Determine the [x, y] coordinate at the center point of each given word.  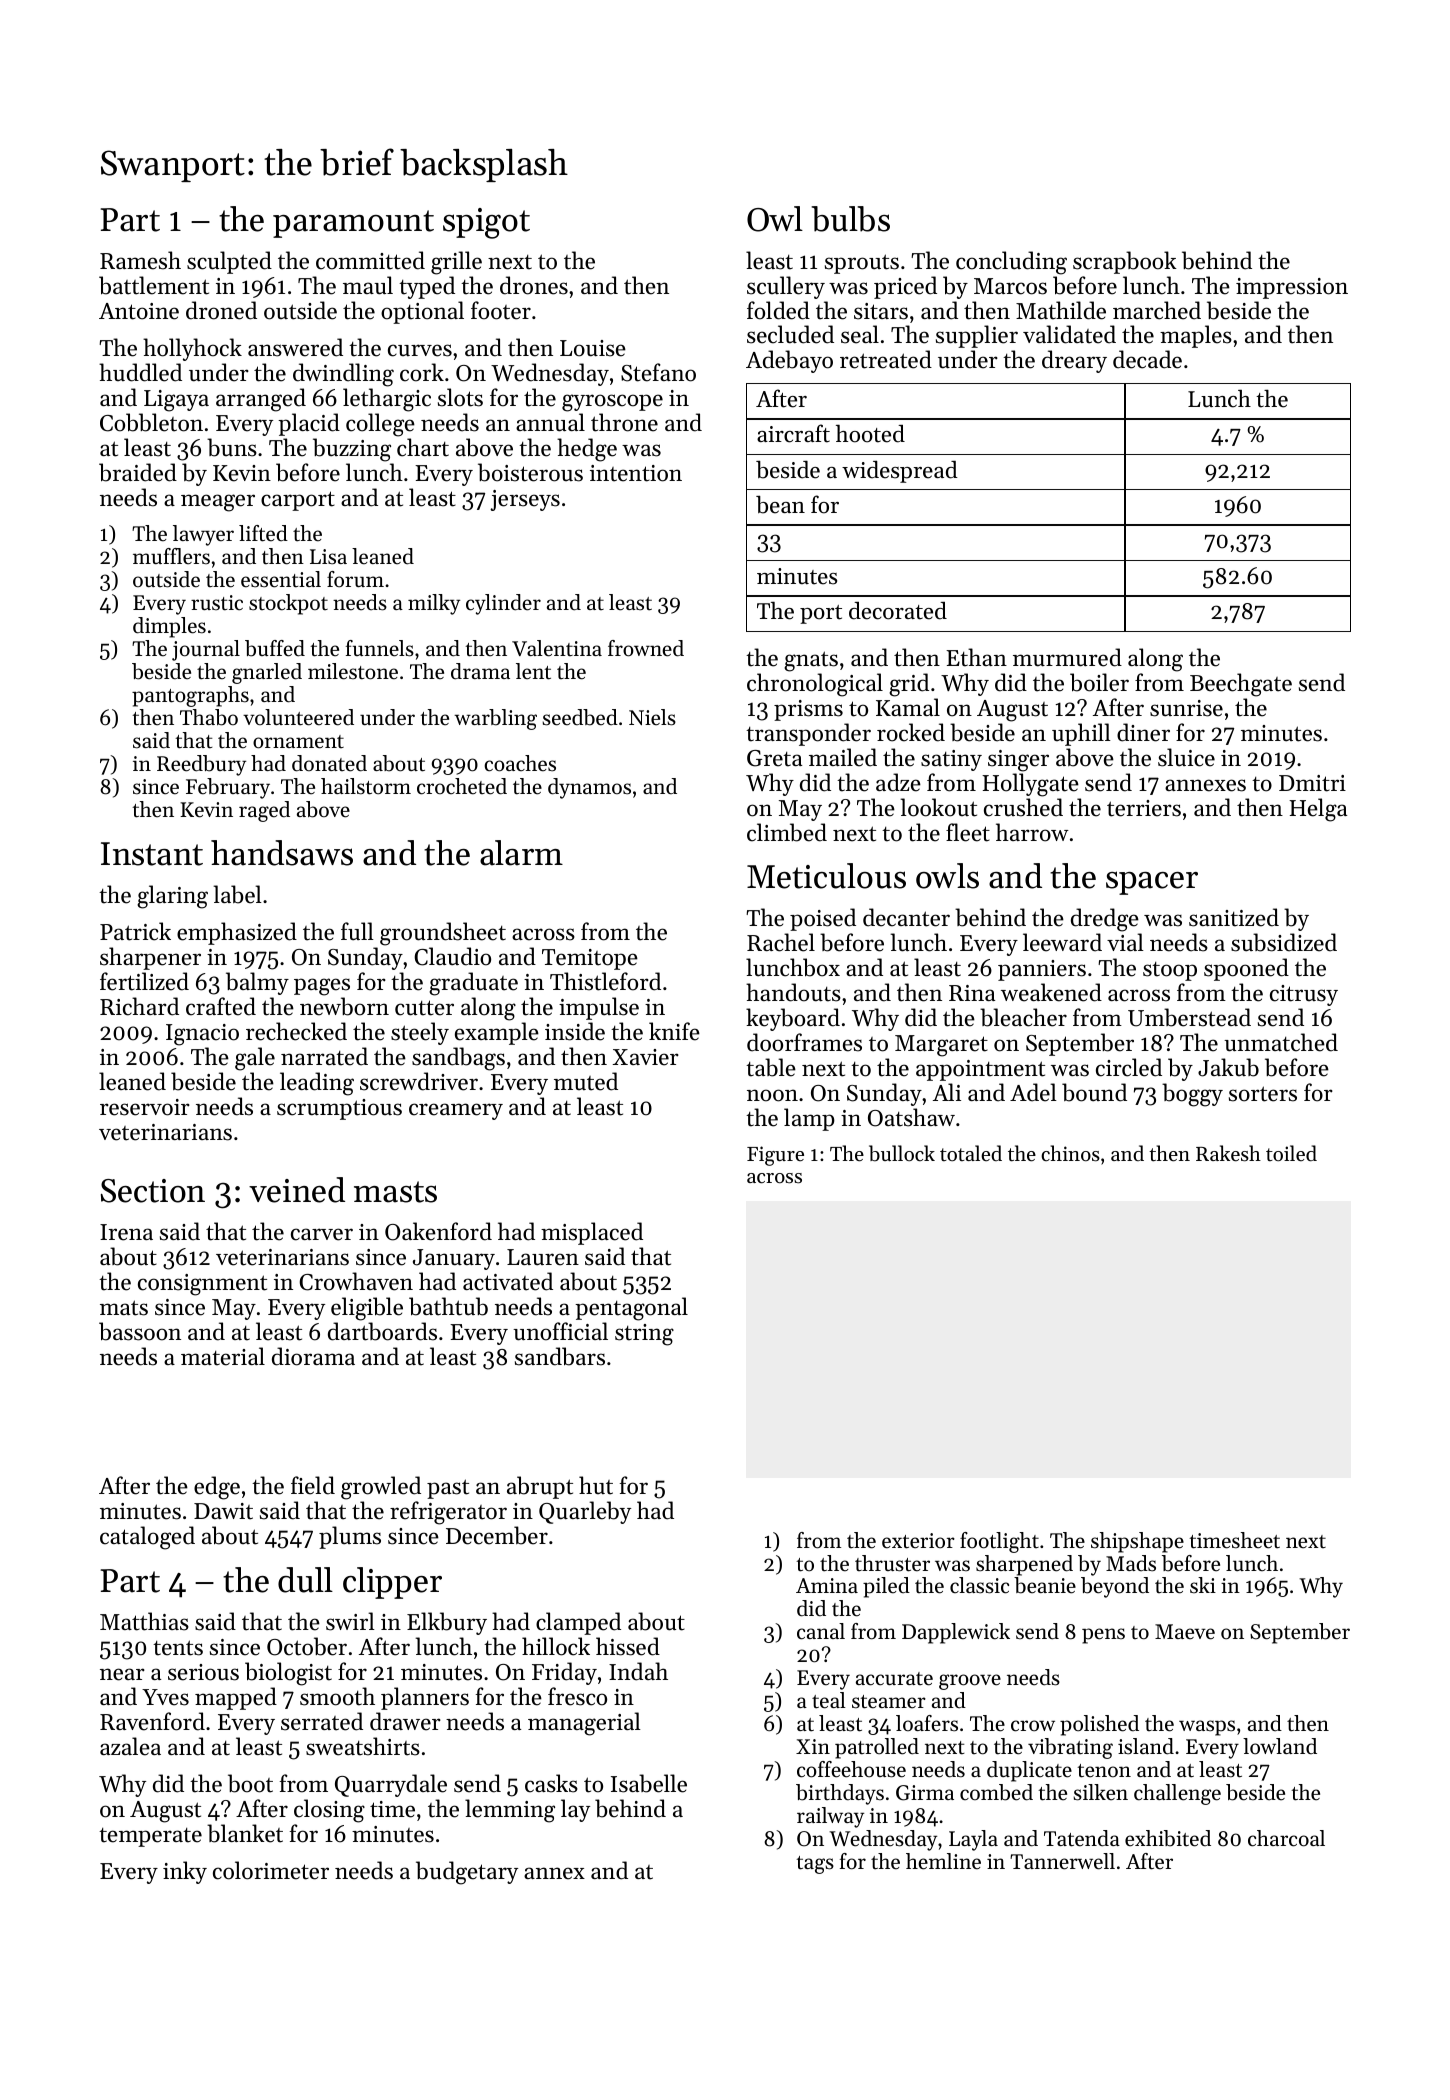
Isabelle [649, 1783]
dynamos [589, 788]
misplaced [592, 1233]
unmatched [1281, 1042]
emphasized [237, 933]
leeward [1062, 942]
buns [232, 447]
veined [297, 1190]
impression [1292, 288]
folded [778, 310]
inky [185, 1872]
